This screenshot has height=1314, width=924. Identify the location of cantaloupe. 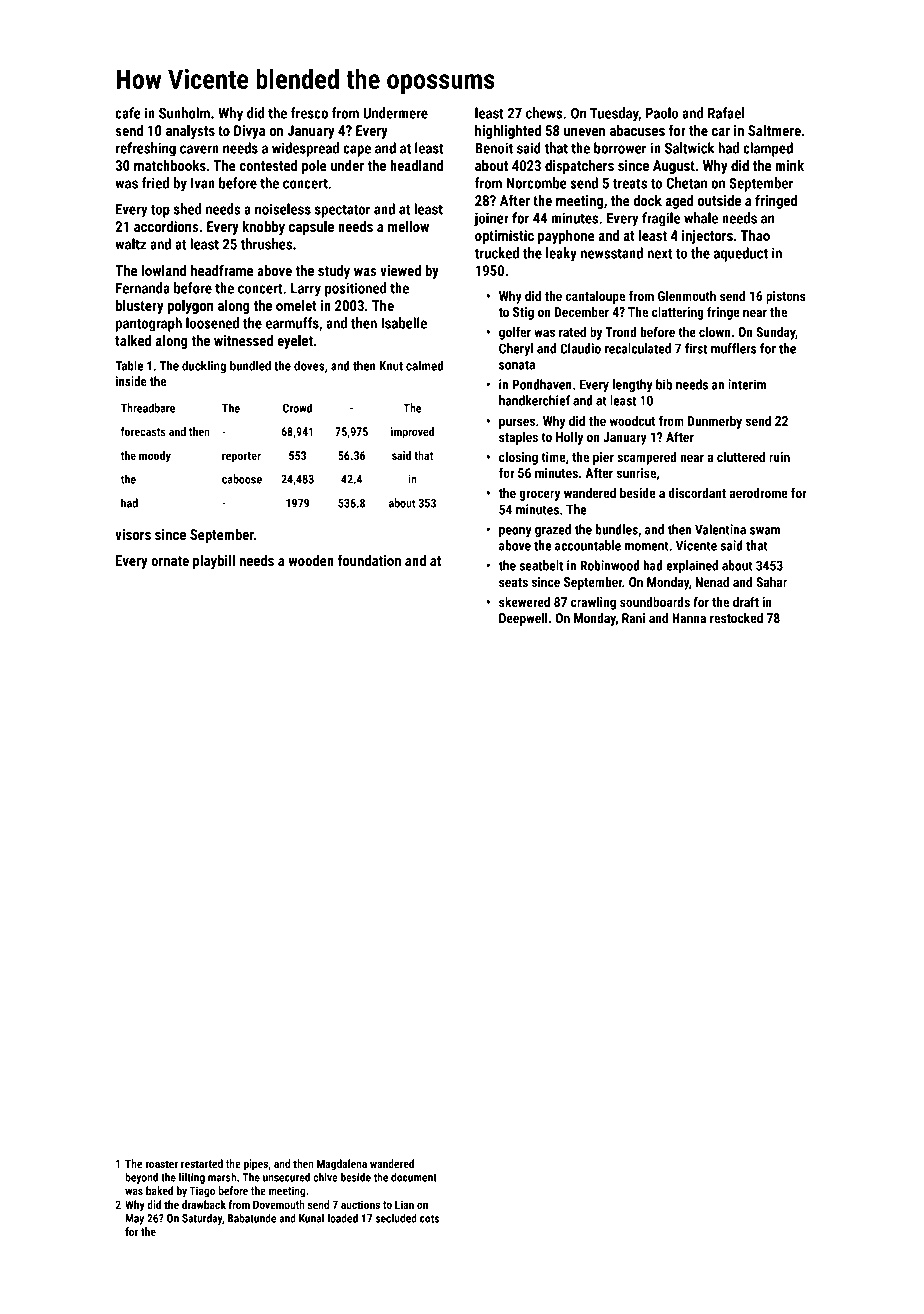
(595, 297).
